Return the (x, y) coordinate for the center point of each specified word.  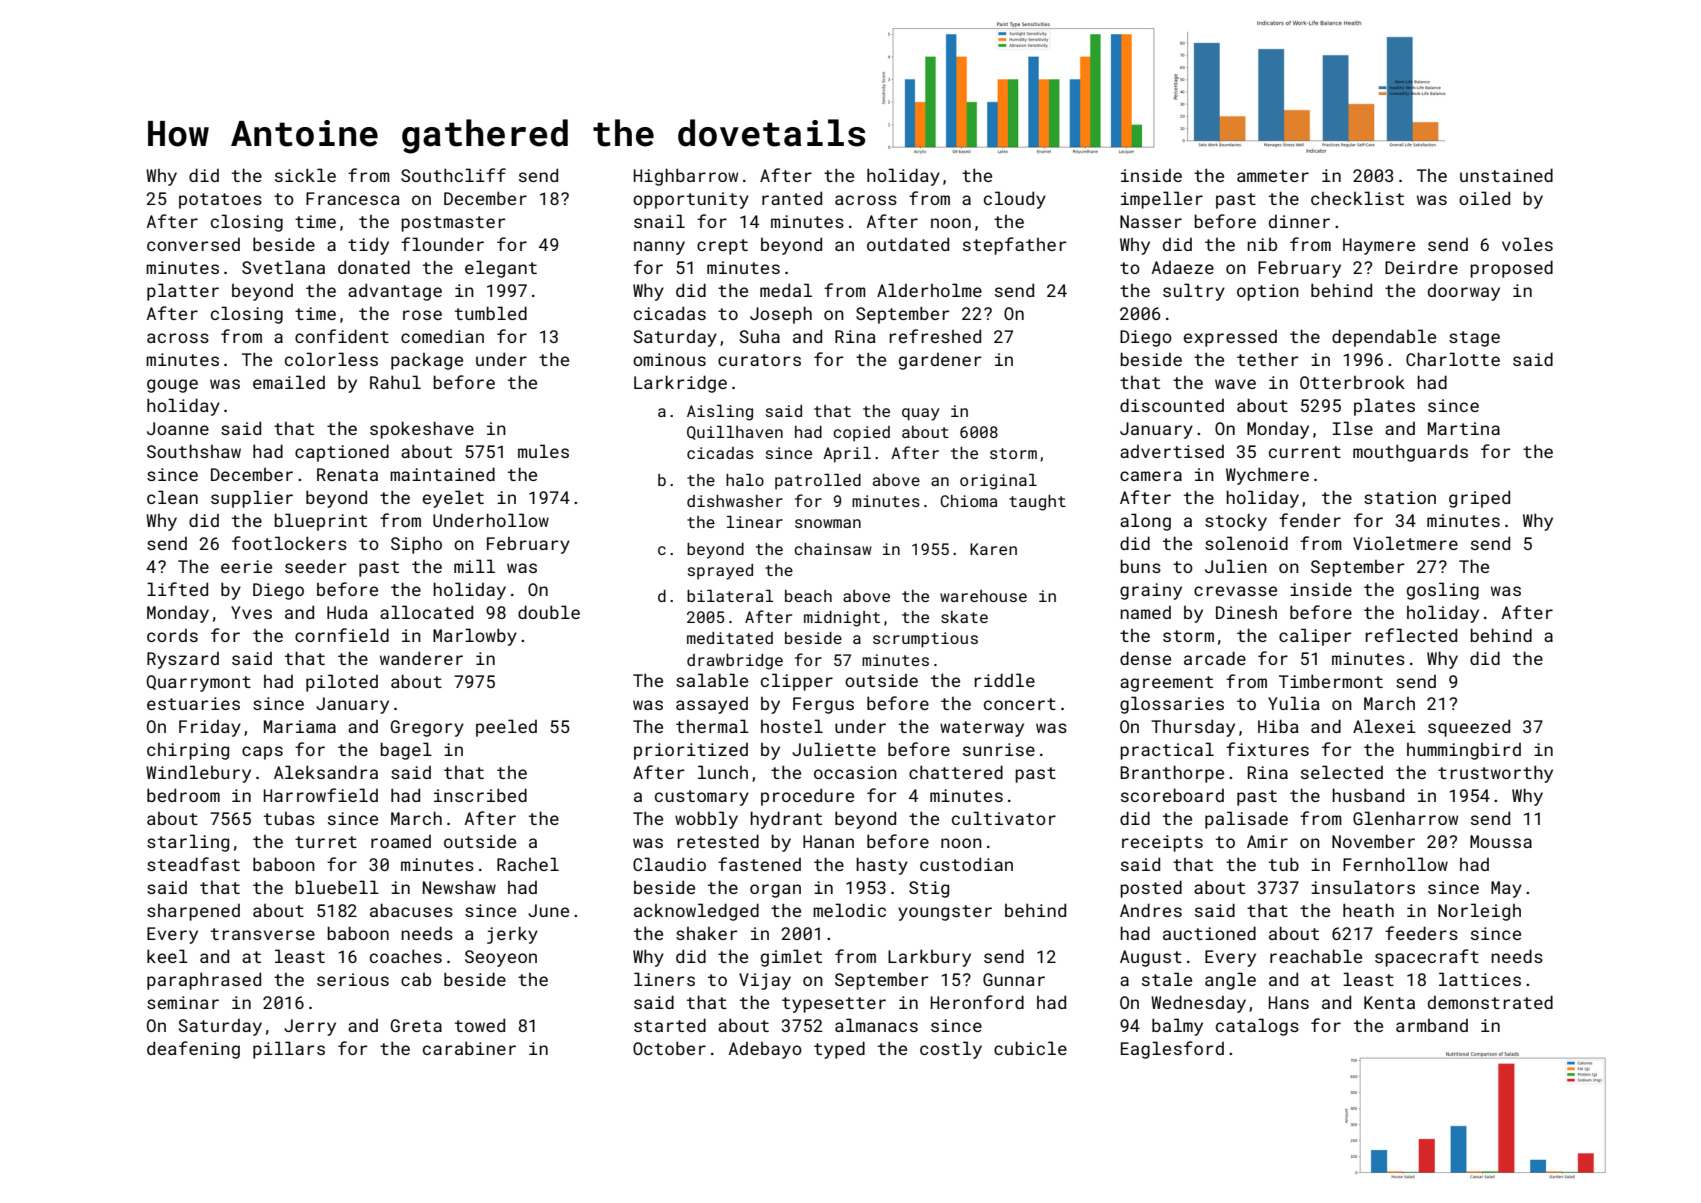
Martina (1464, 428)
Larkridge (680, 384)
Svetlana (283, 267)
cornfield (342, 635)
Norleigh (1479, 912)
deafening (193, 1050)
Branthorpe (1172, 774)
